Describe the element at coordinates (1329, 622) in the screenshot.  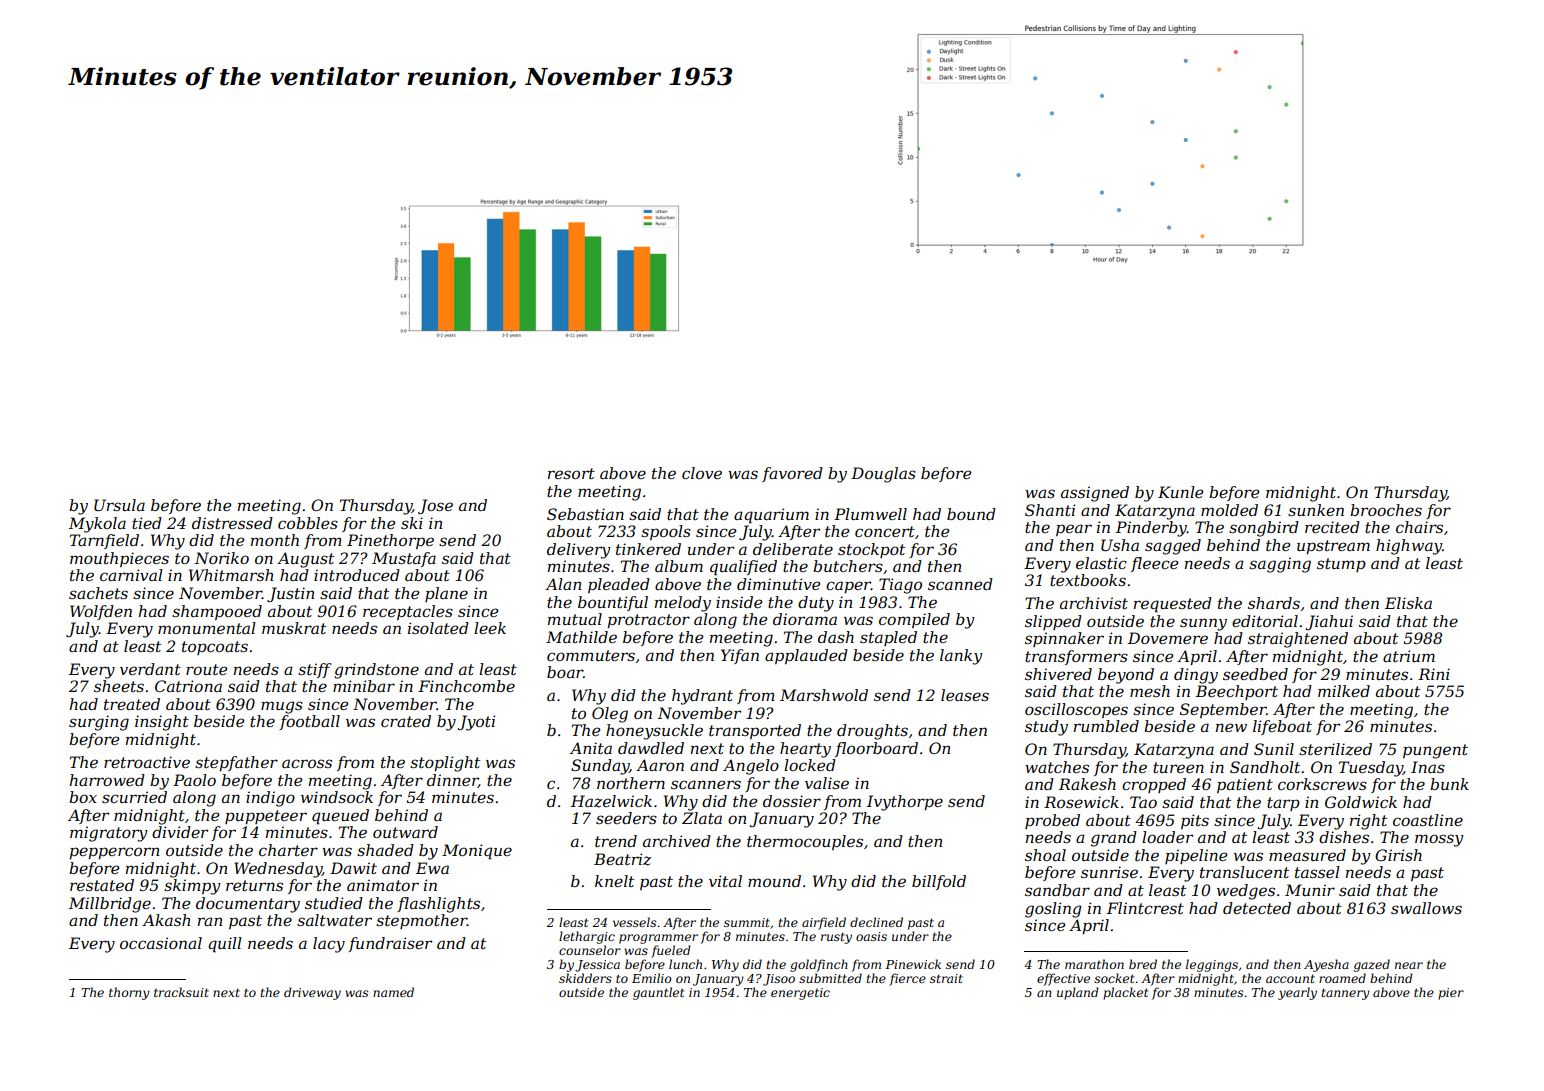
I see `Jiahui` at that location.
